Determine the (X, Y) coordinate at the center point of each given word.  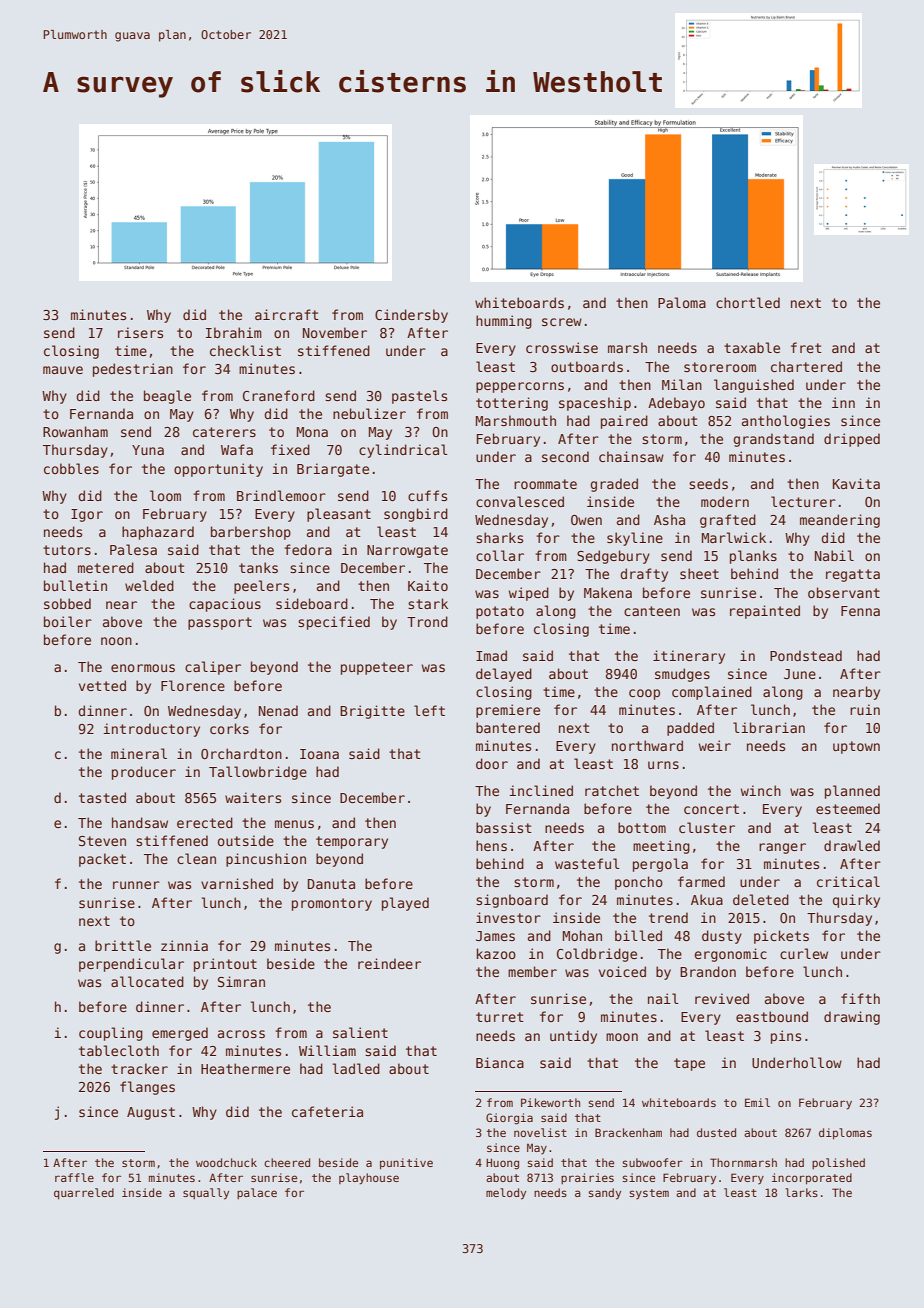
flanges (147, 1088)
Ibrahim (234, 332)
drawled (852, 845)
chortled (748, 302)
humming (504, 322)
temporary (352, 842)
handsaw (140, 822)
